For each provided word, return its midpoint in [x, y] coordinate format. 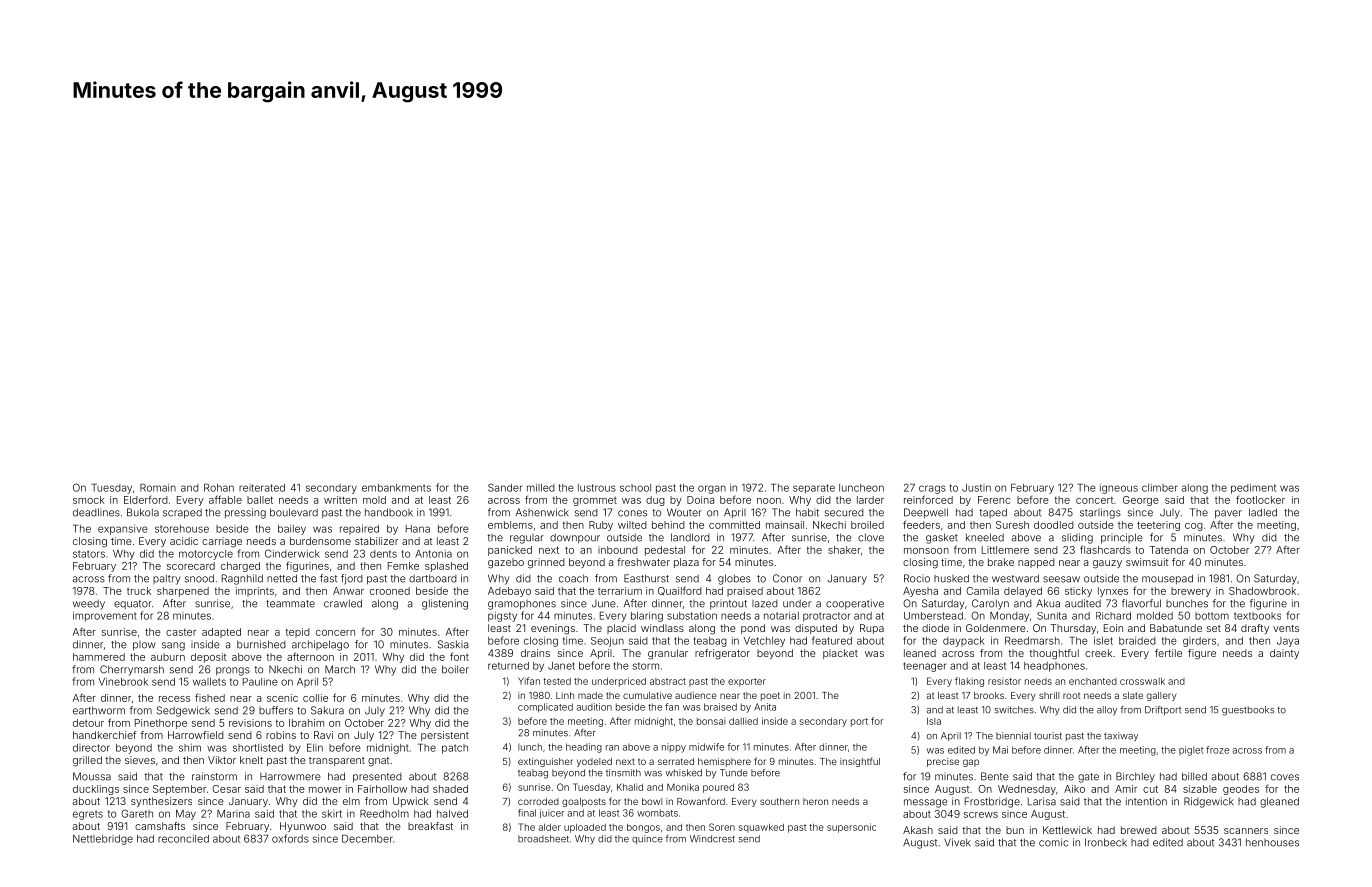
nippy [674, 748]
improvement [105, 616]
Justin [976, 488]
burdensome [320, 541]
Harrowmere [290, 777]
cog [1194, 527]
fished [210, 697]
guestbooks [1248, 711]
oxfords [290, 838]
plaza [686, 563]
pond [753, 629]
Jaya [1288, 642]
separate [814, 489]
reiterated [262, 488]
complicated [545, 708]
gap [971, 763]
